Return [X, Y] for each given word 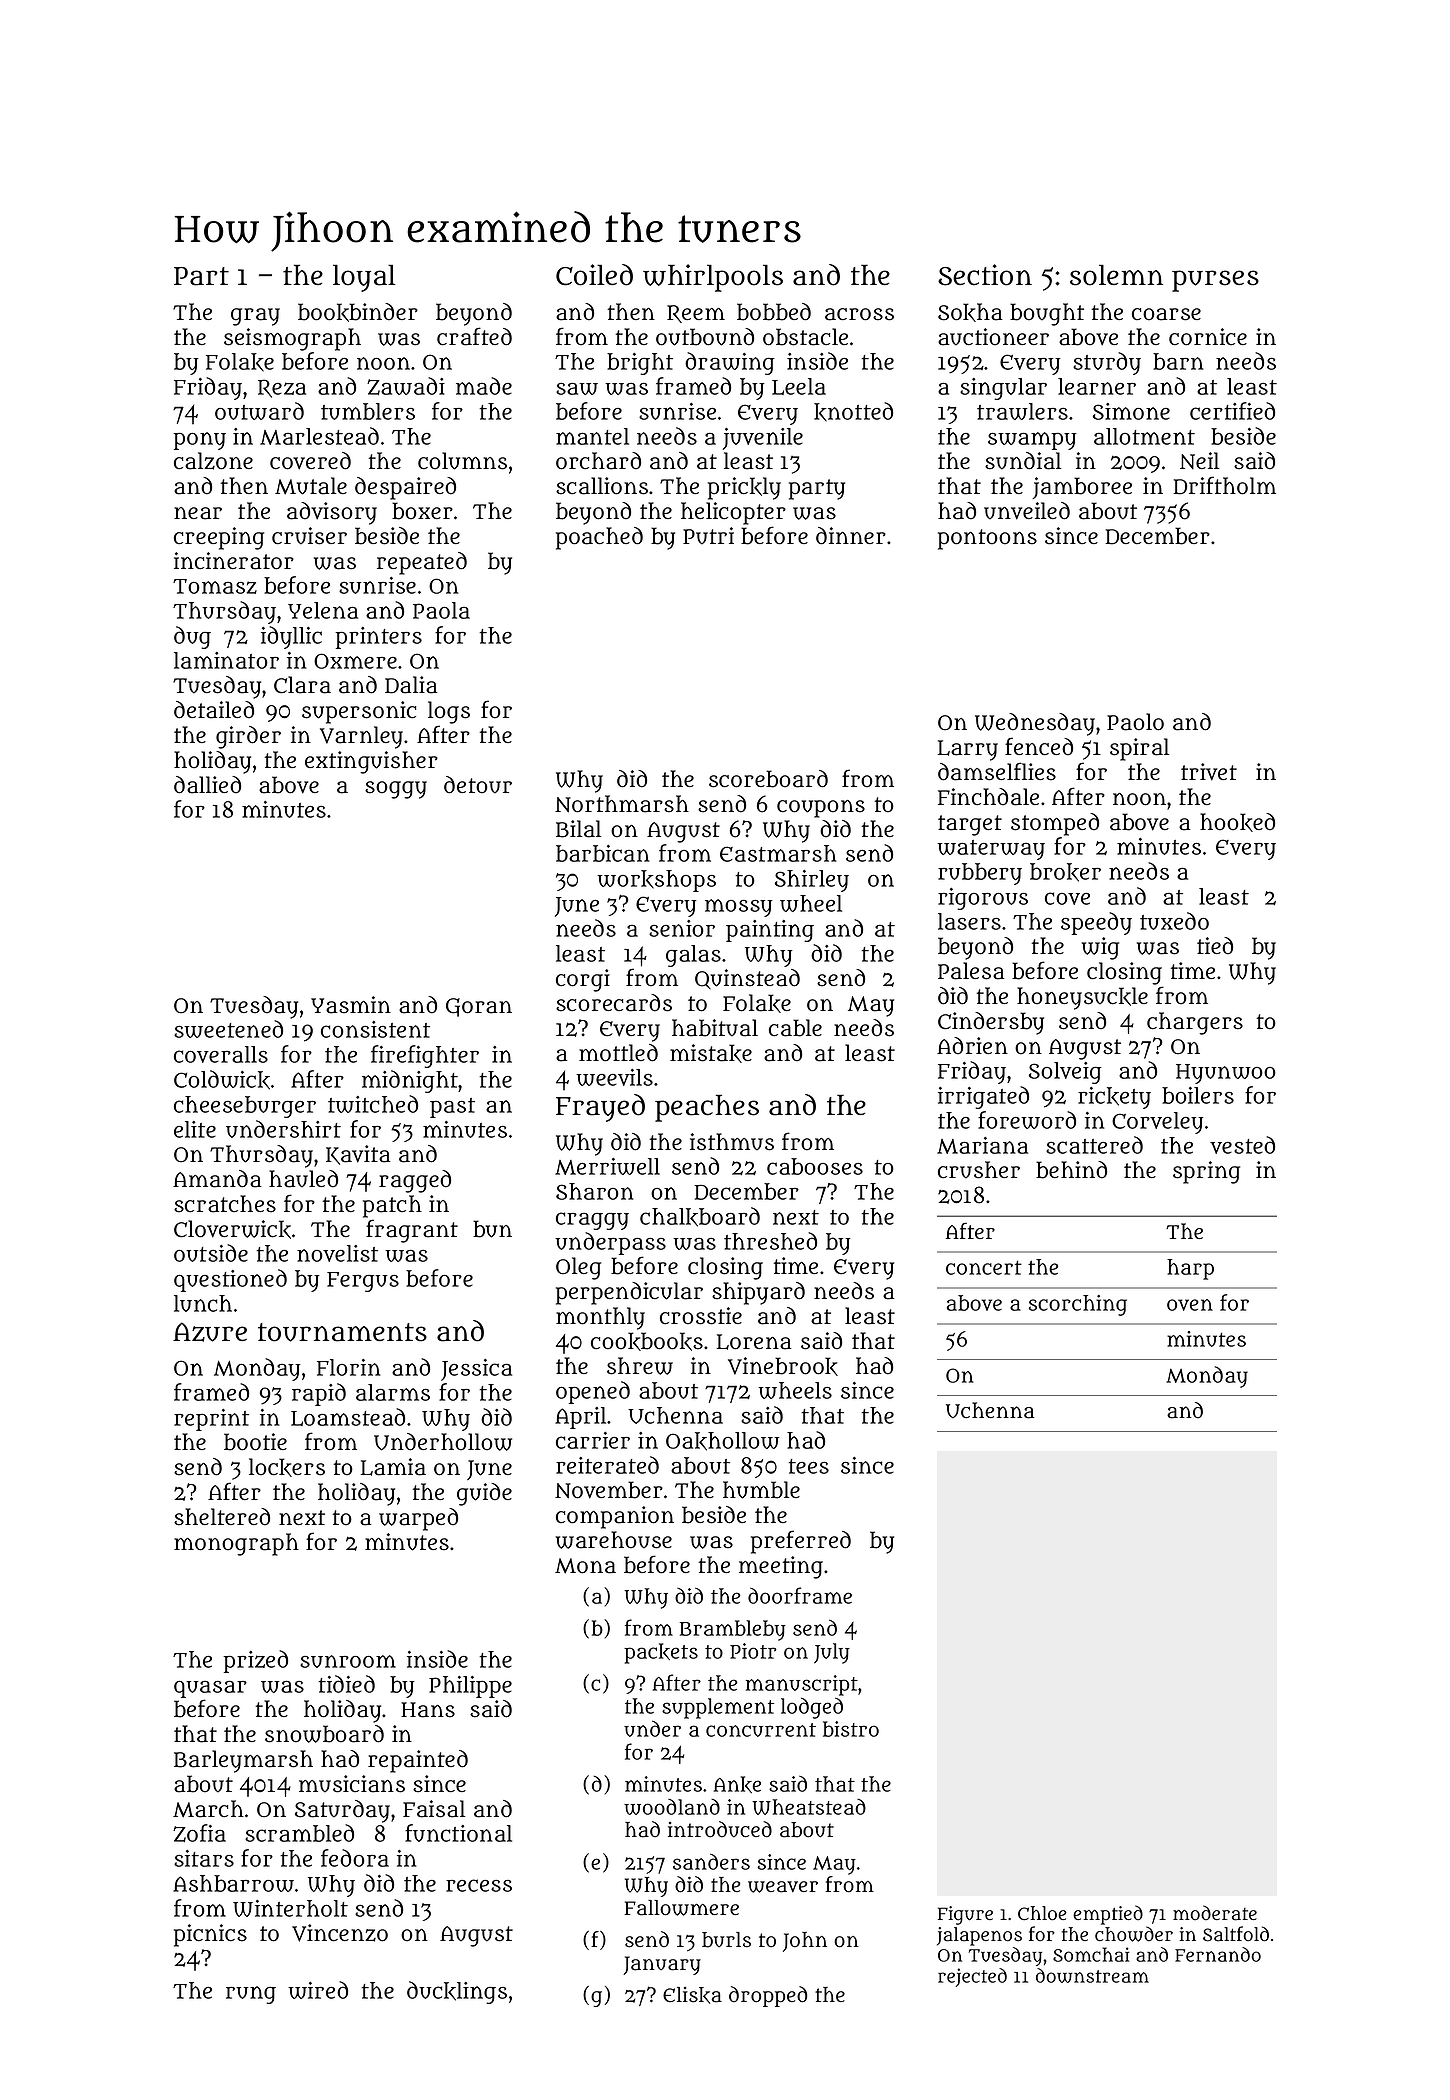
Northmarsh [622, 804]
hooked [1237, 822]
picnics [210, 1935]
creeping [219, 538]
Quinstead [747, 979]
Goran [479, 1007]
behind [1071, 1170]
